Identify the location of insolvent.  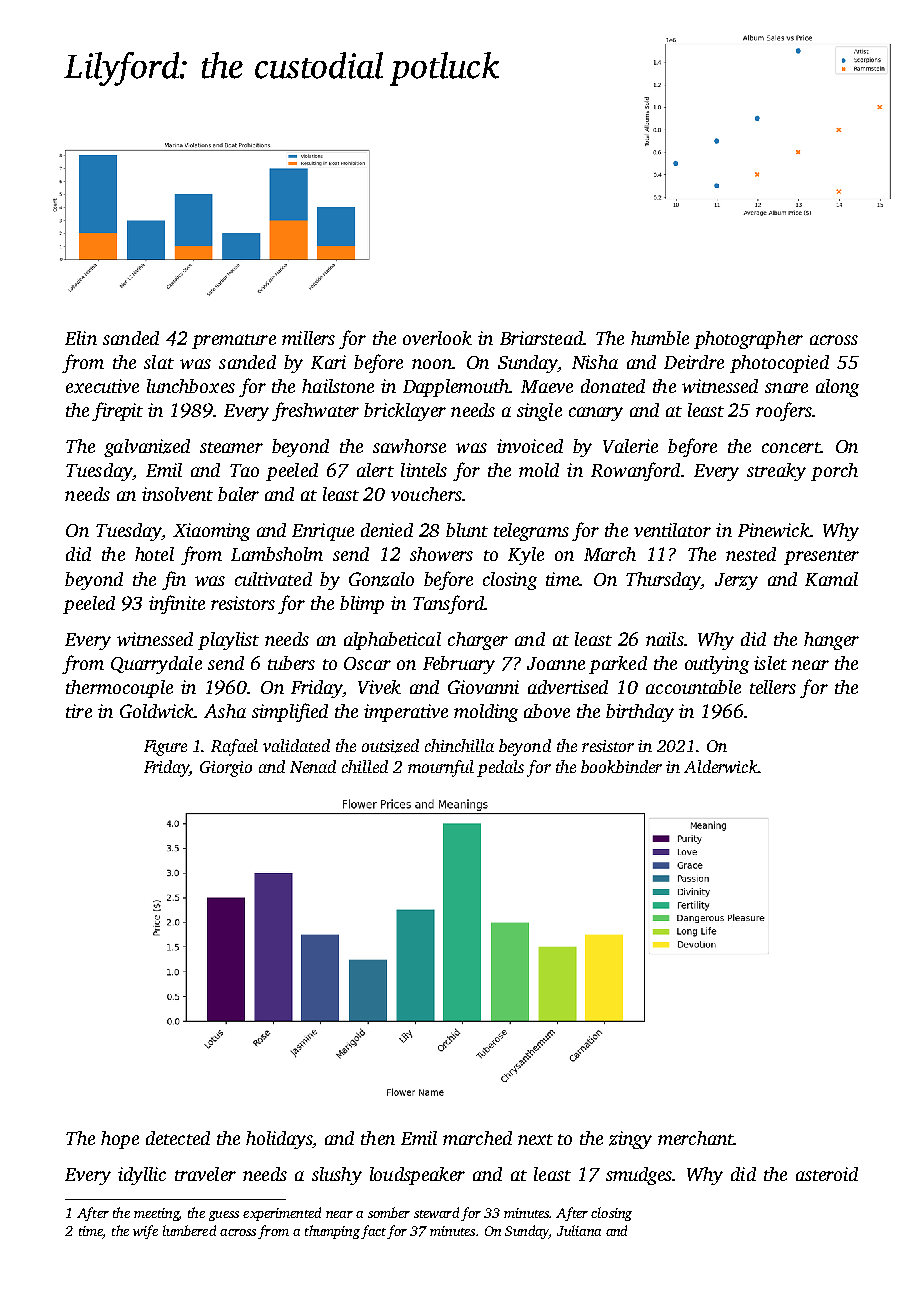
(177, 494).
